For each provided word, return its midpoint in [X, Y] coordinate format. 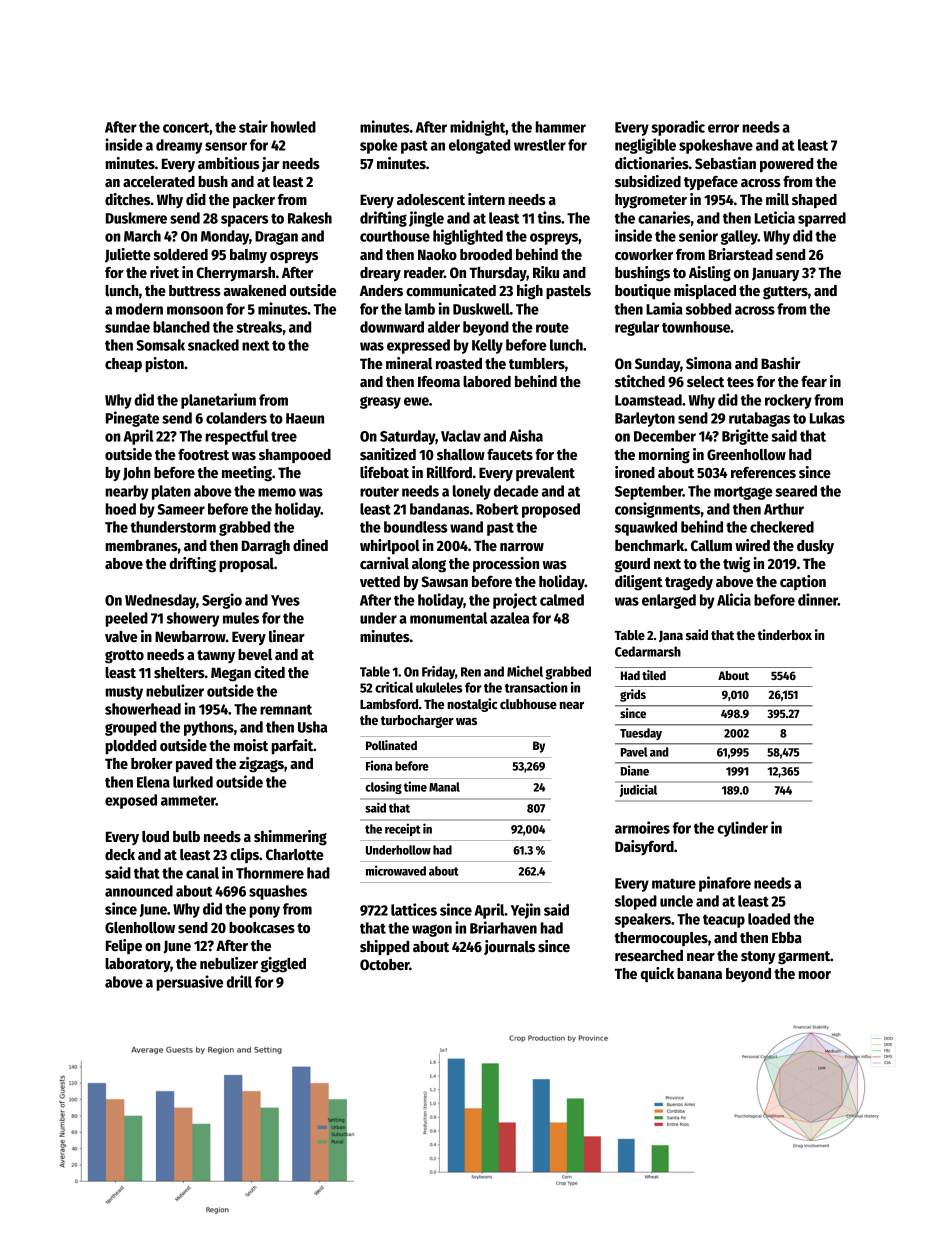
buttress [195, 291]
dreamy [179, 146]
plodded [131, 747]
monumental [448, 618]
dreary [380, 274]
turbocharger [417, 721]
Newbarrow [190, 637]
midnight [478, 128]
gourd [632, 565]
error [723, 128]
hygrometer [651, 201]
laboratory [138, 965]
